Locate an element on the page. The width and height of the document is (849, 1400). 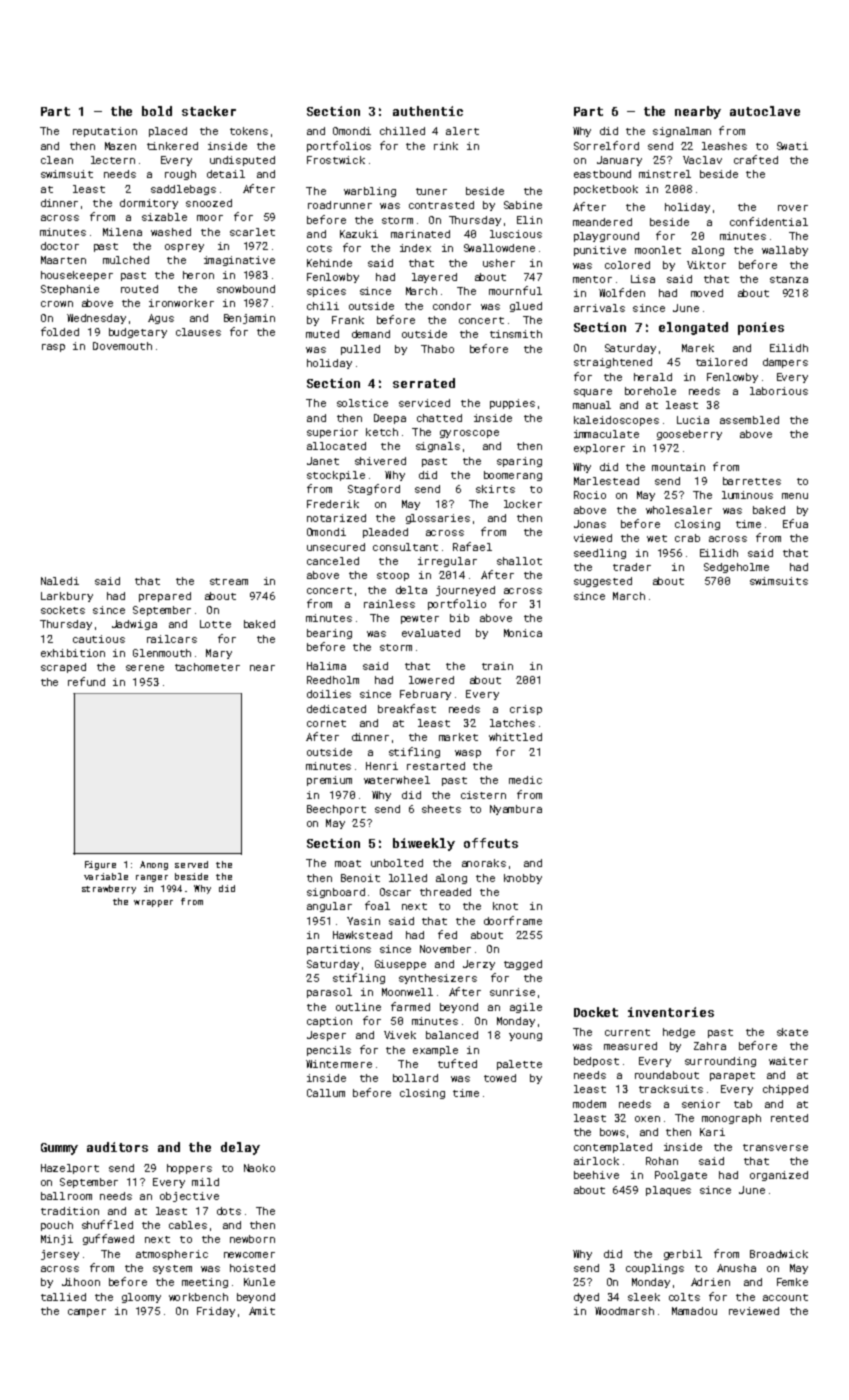
angular is located at coordinates (329, 907).
